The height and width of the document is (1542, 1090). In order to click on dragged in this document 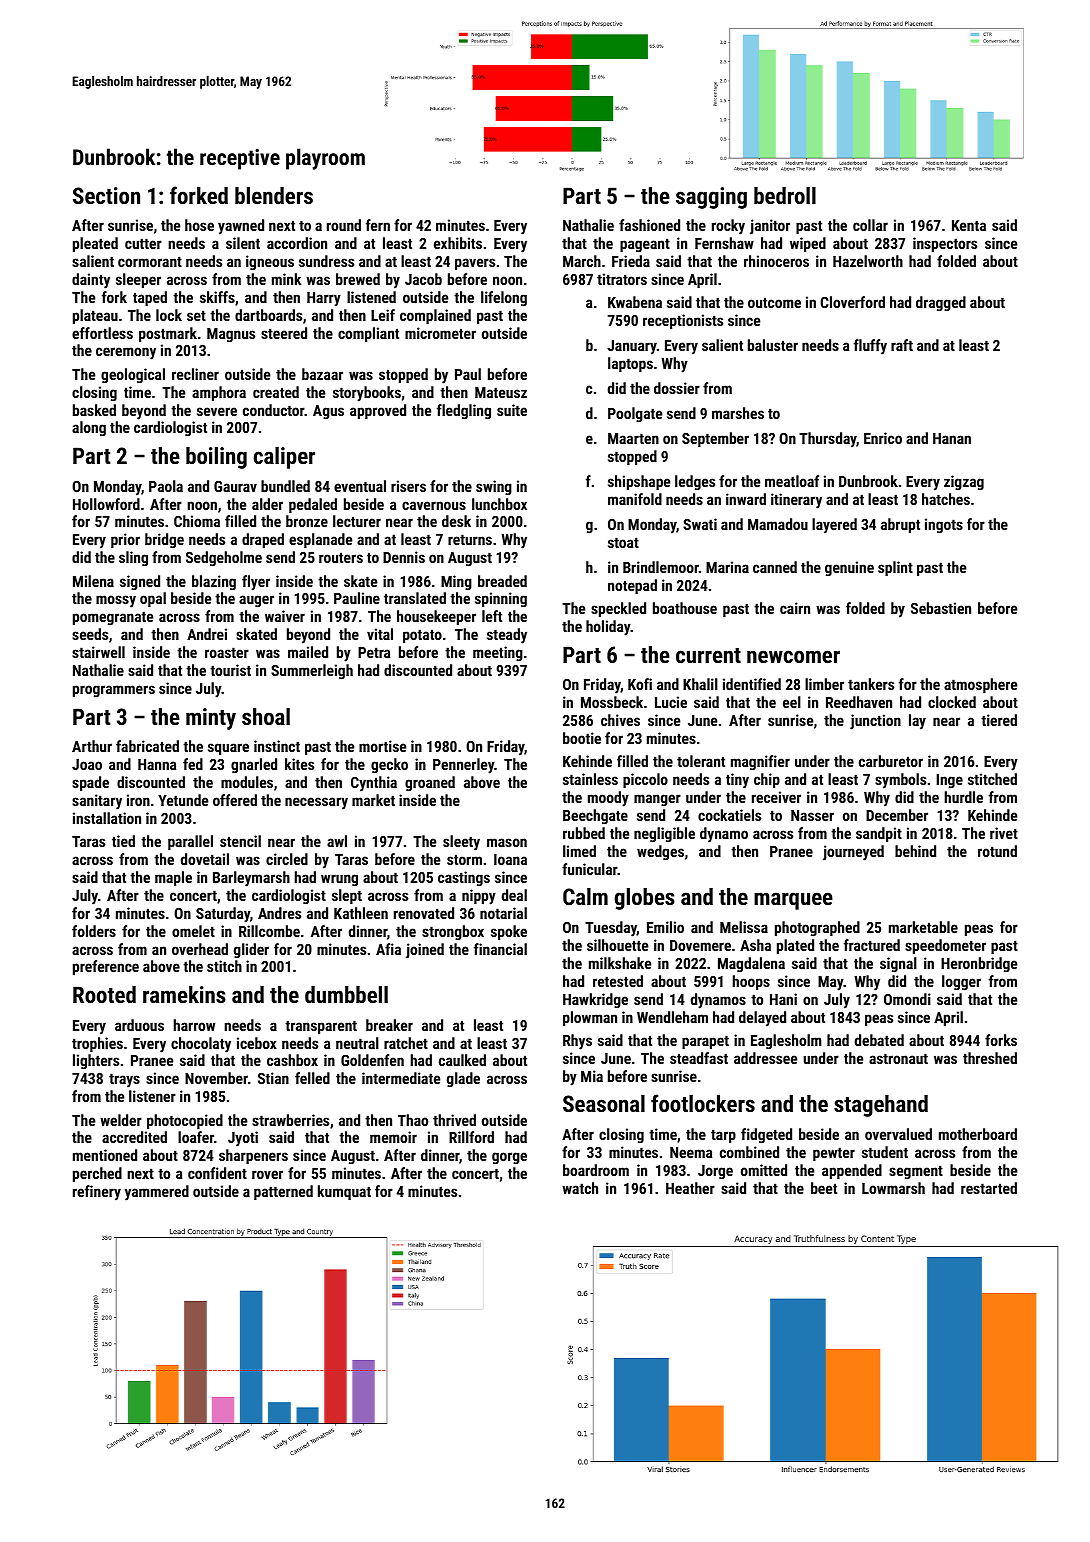, I will do `click(941, 303)`.
